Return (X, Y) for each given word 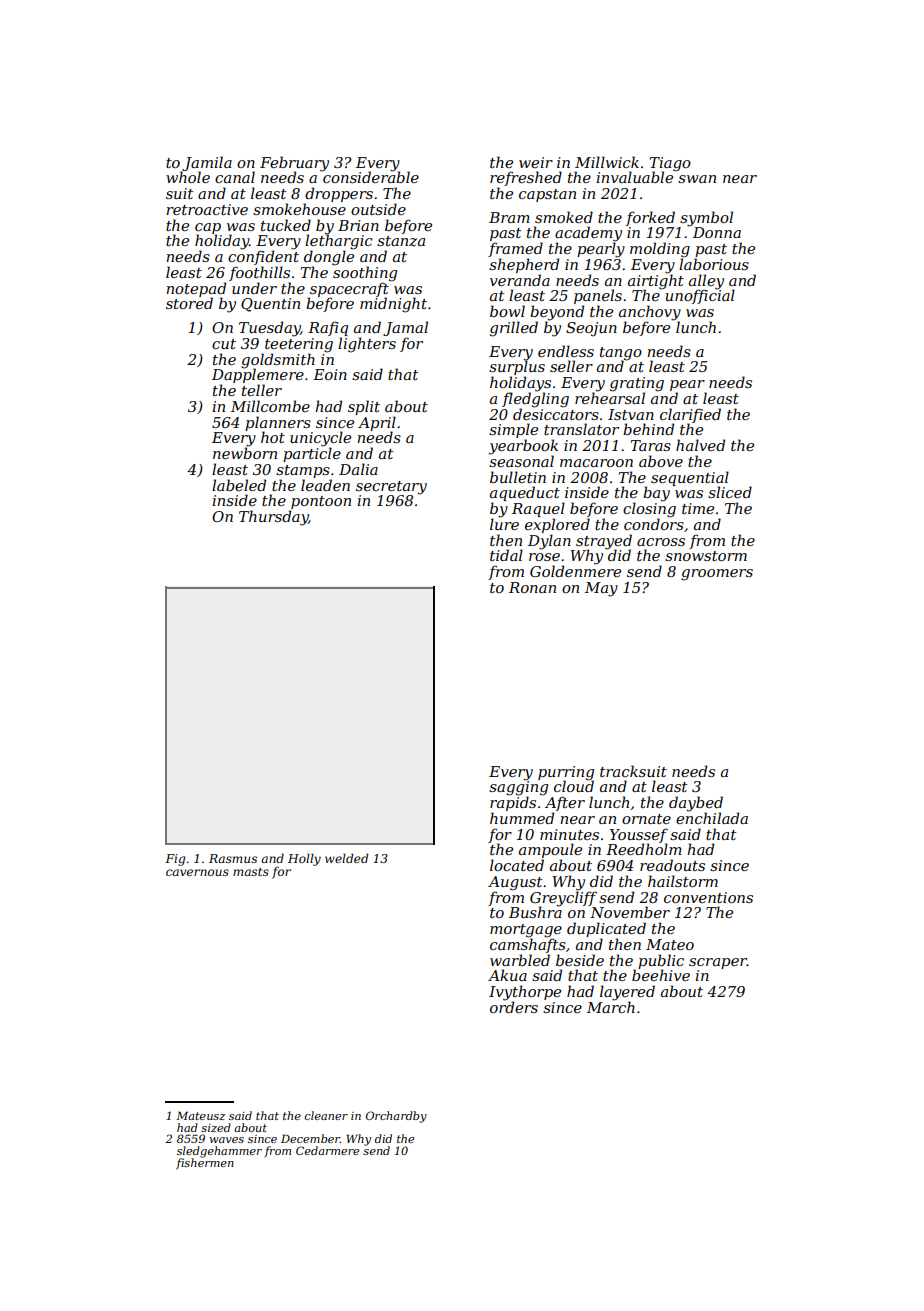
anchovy (650, 313)
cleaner (326, 1115)
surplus (517, 368)
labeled (239, 485)
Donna (717, 232)
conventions (708, 897)
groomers (717, 575)
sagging (518, 788)
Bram (509, 217)
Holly (304, 859)
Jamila (207, 163)
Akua (507, 975)
